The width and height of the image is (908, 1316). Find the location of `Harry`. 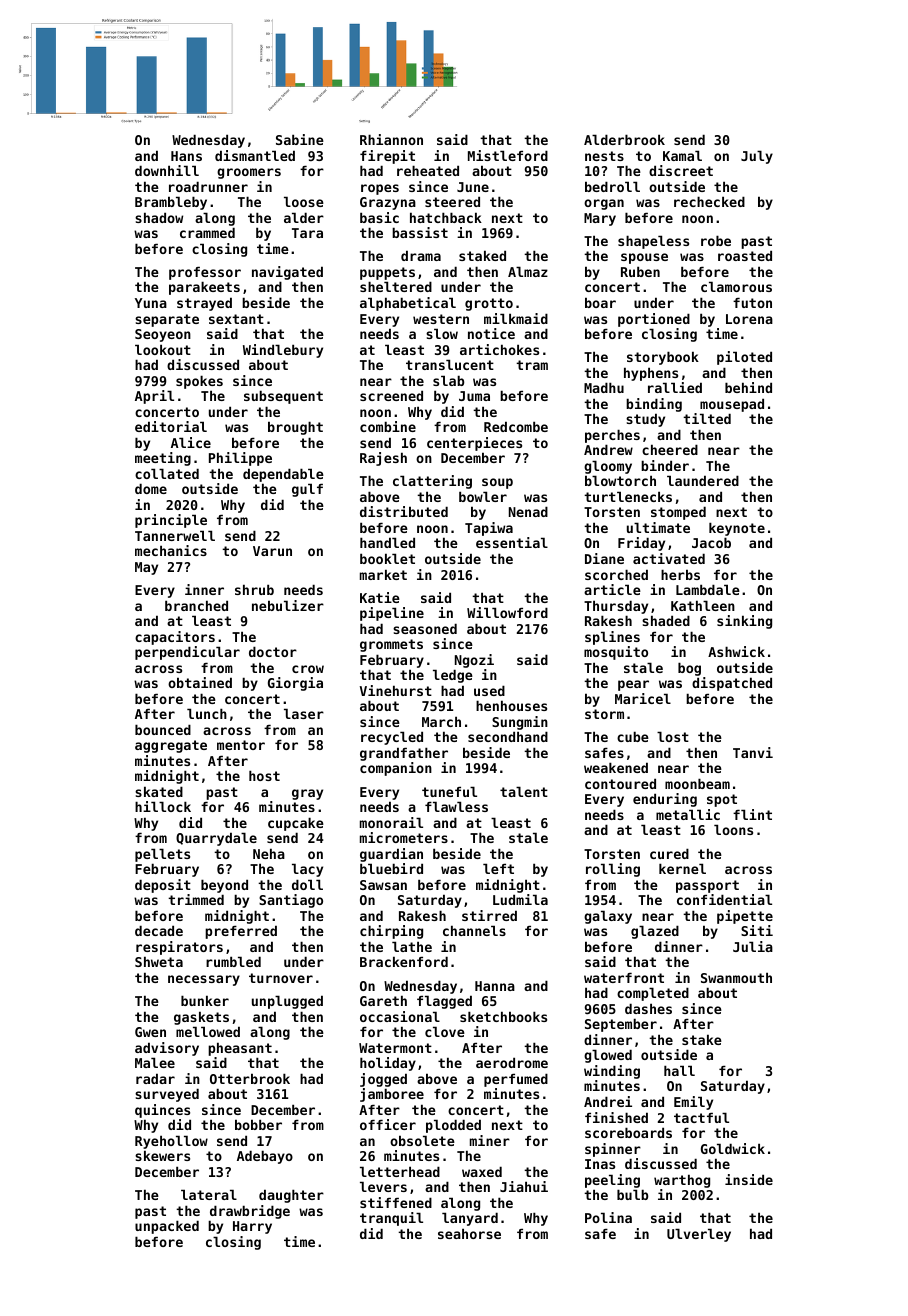

Harry is located at coordinates (252, 1227).
